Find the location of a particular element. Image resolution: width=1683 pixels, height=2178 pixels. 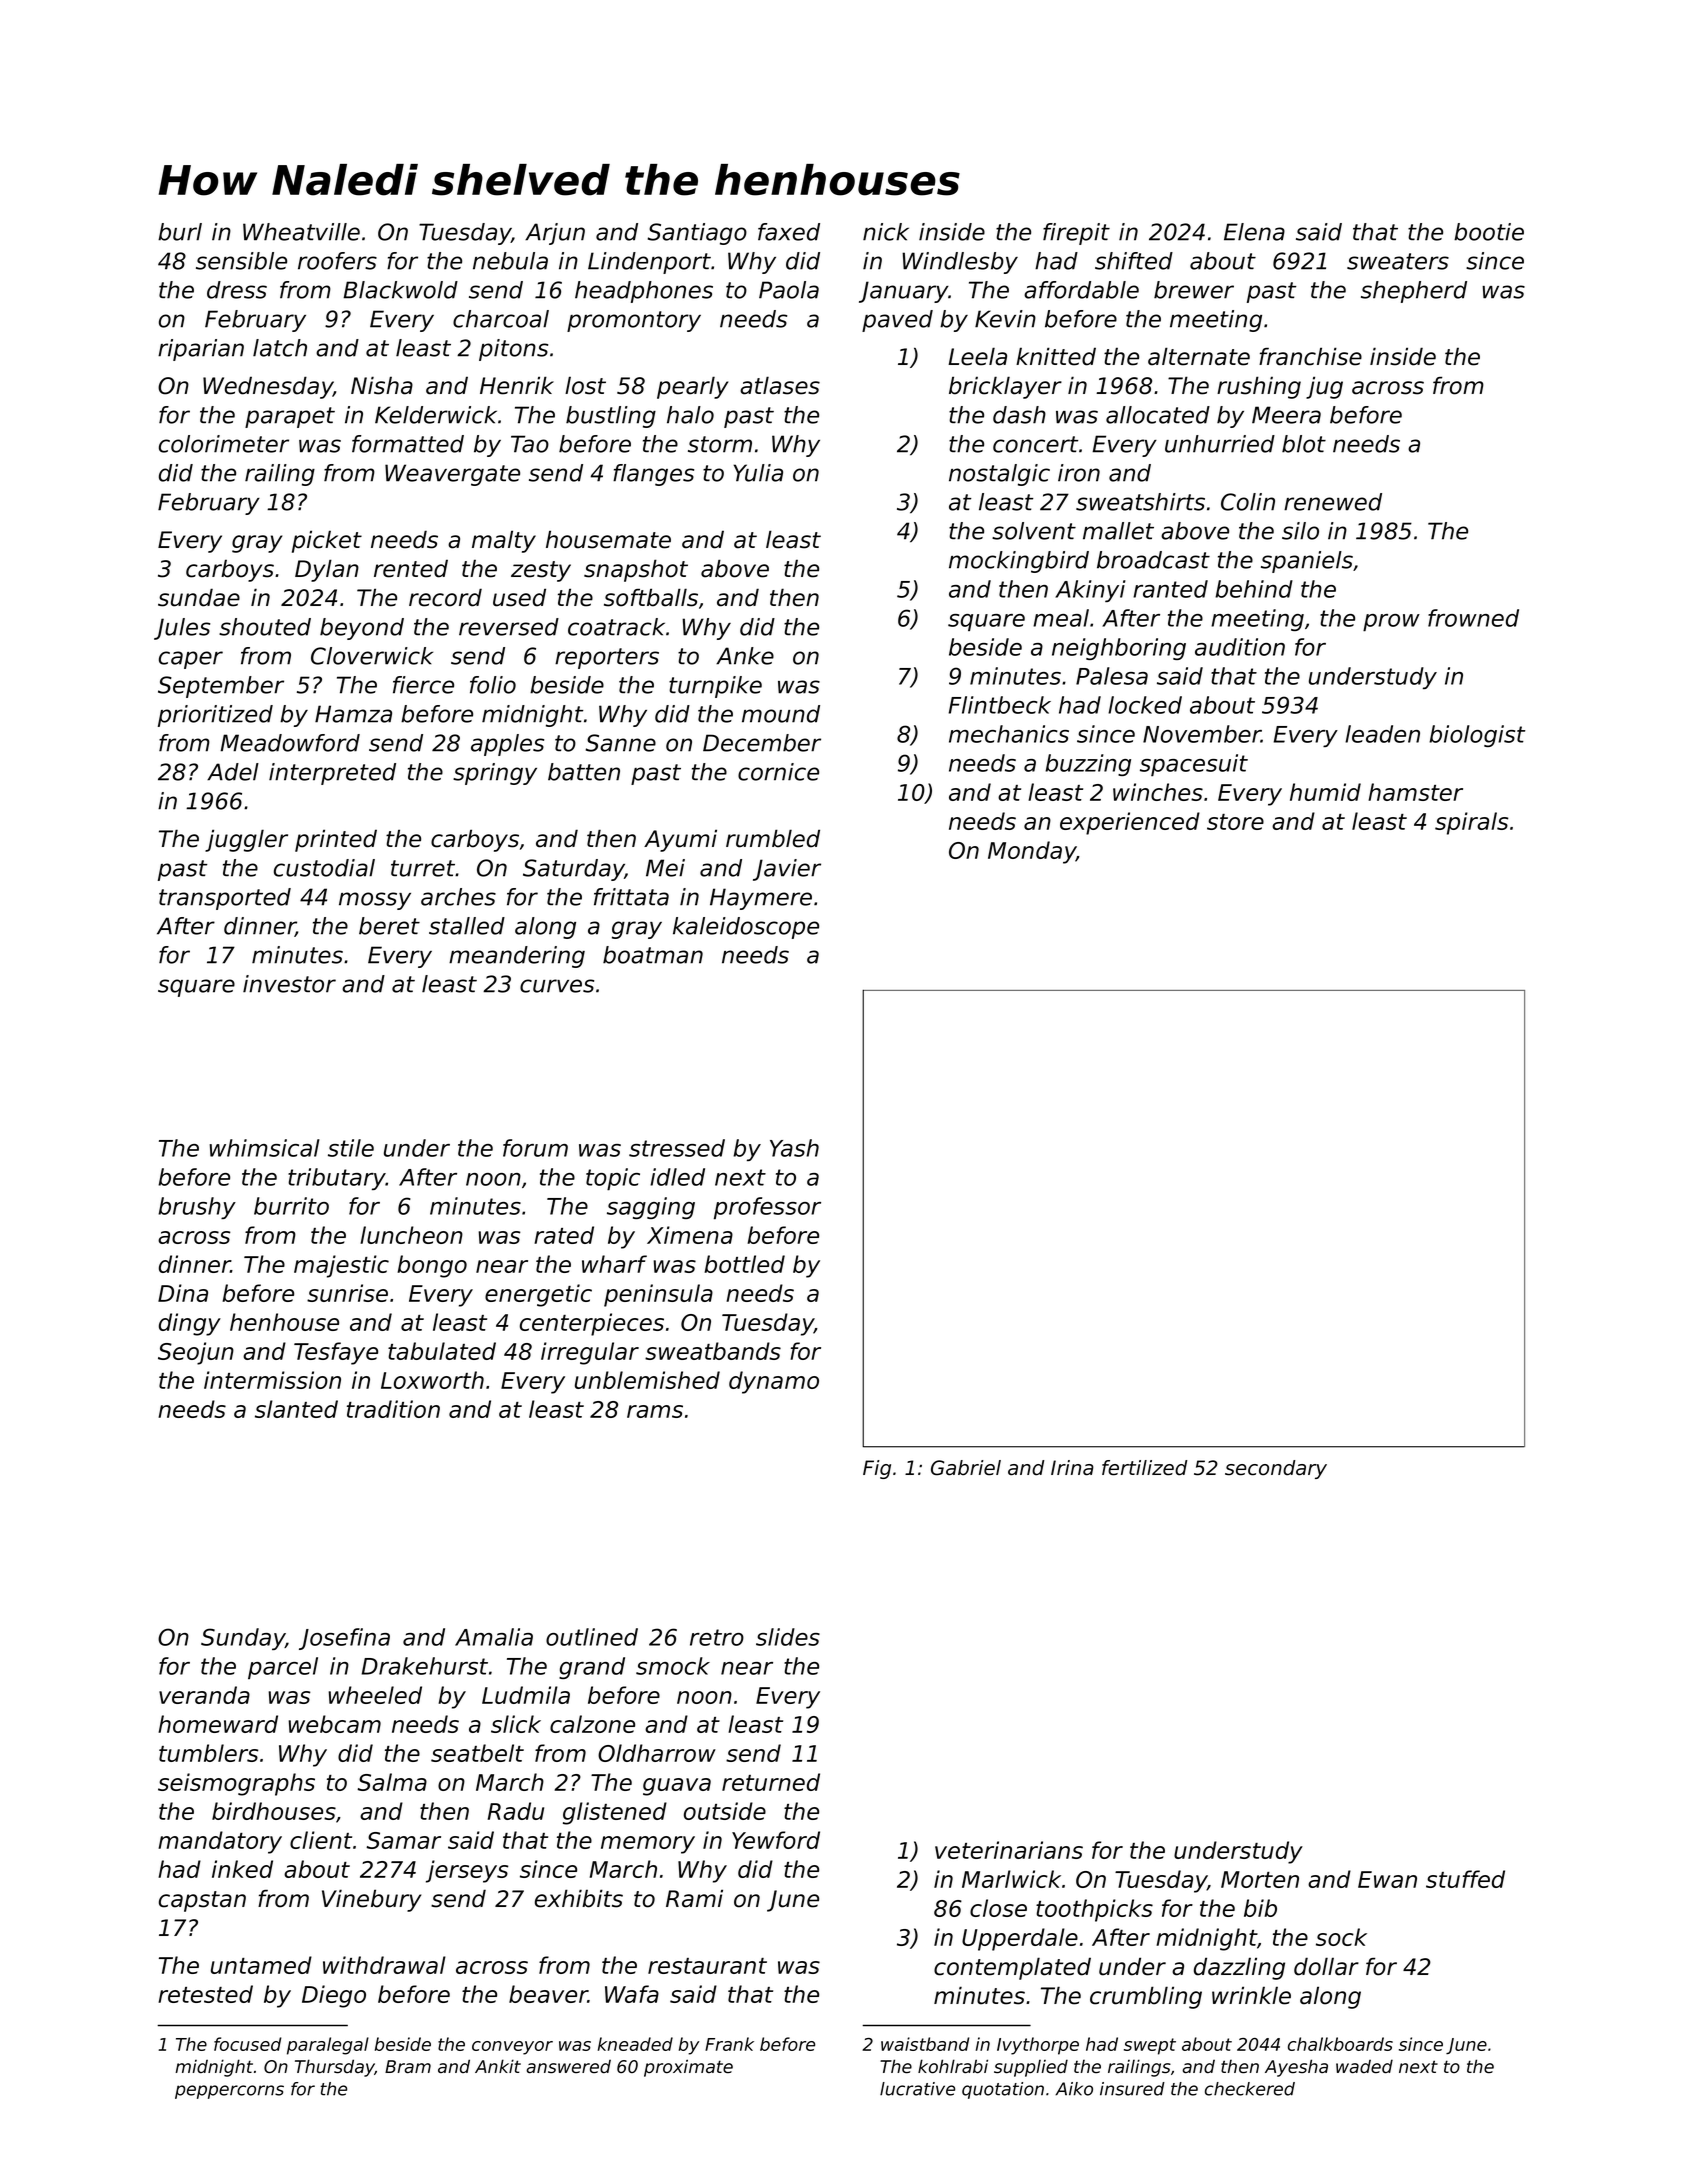

roofers is located at coordinates (337, 261).
